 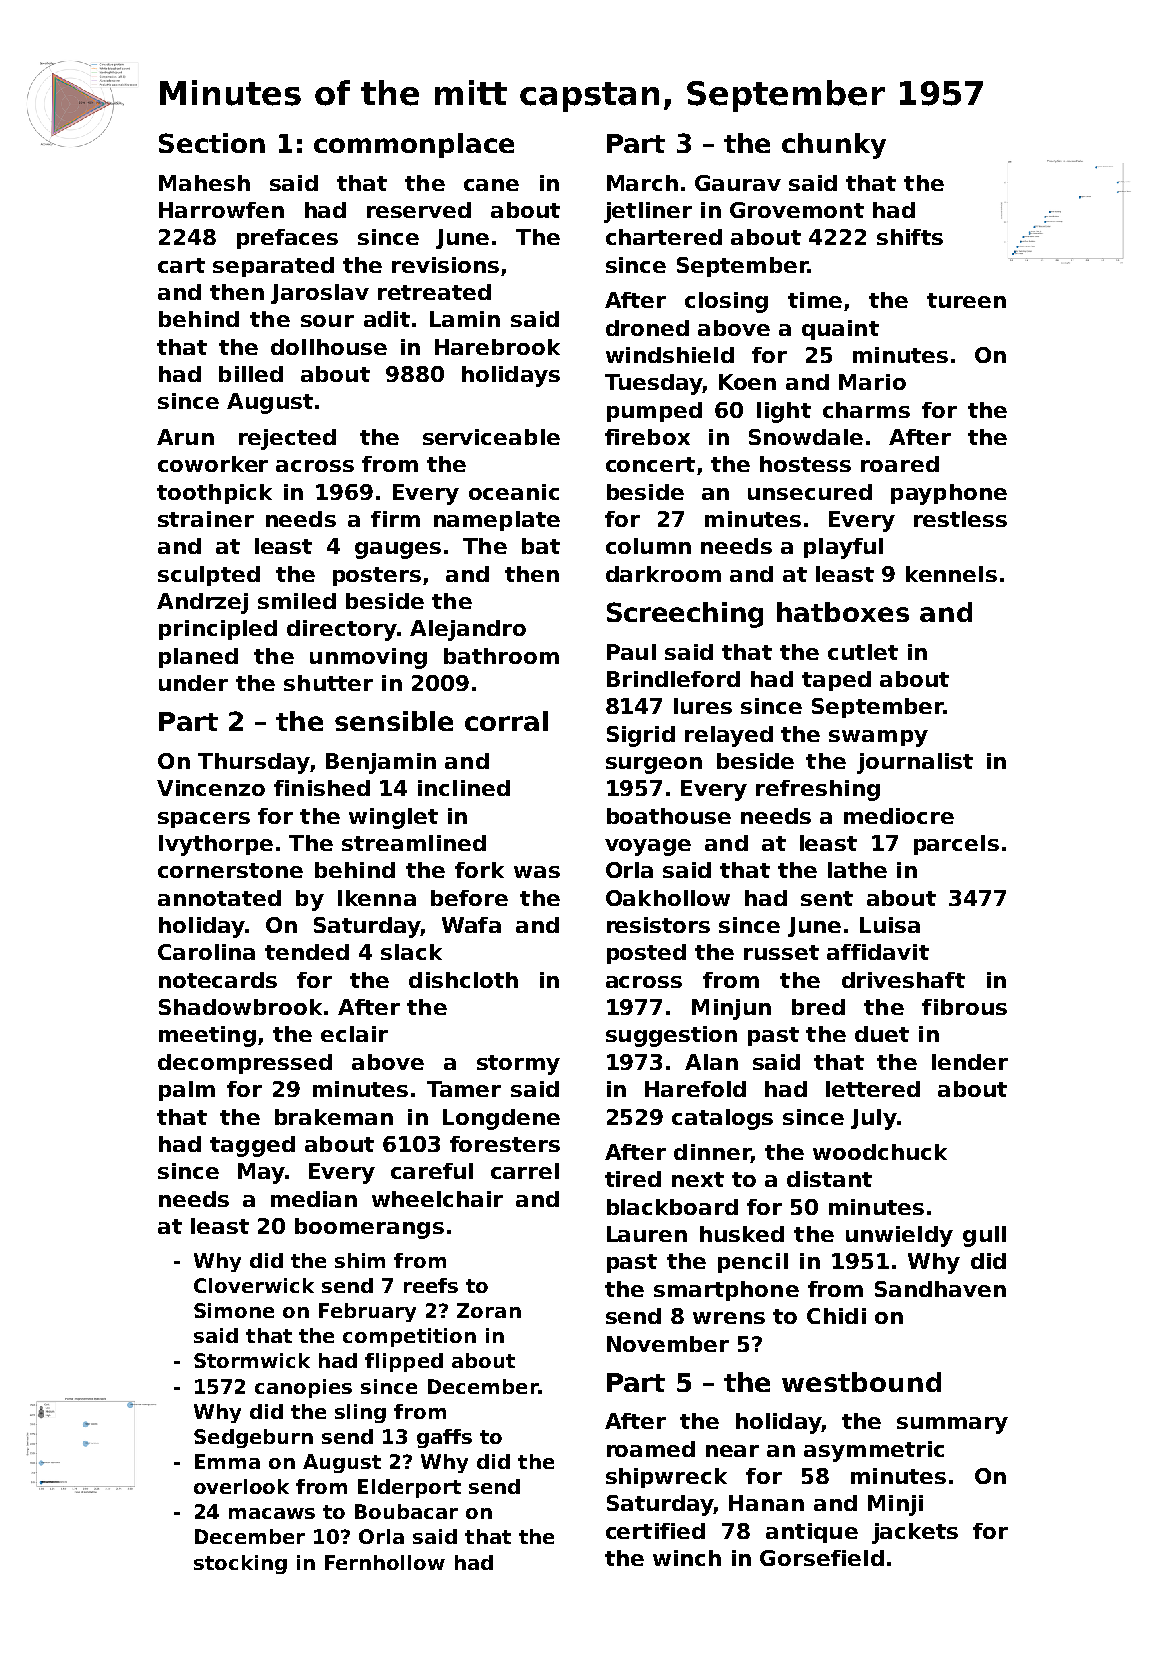 I want to click on fibrous, so click(x=964, y=1007).
